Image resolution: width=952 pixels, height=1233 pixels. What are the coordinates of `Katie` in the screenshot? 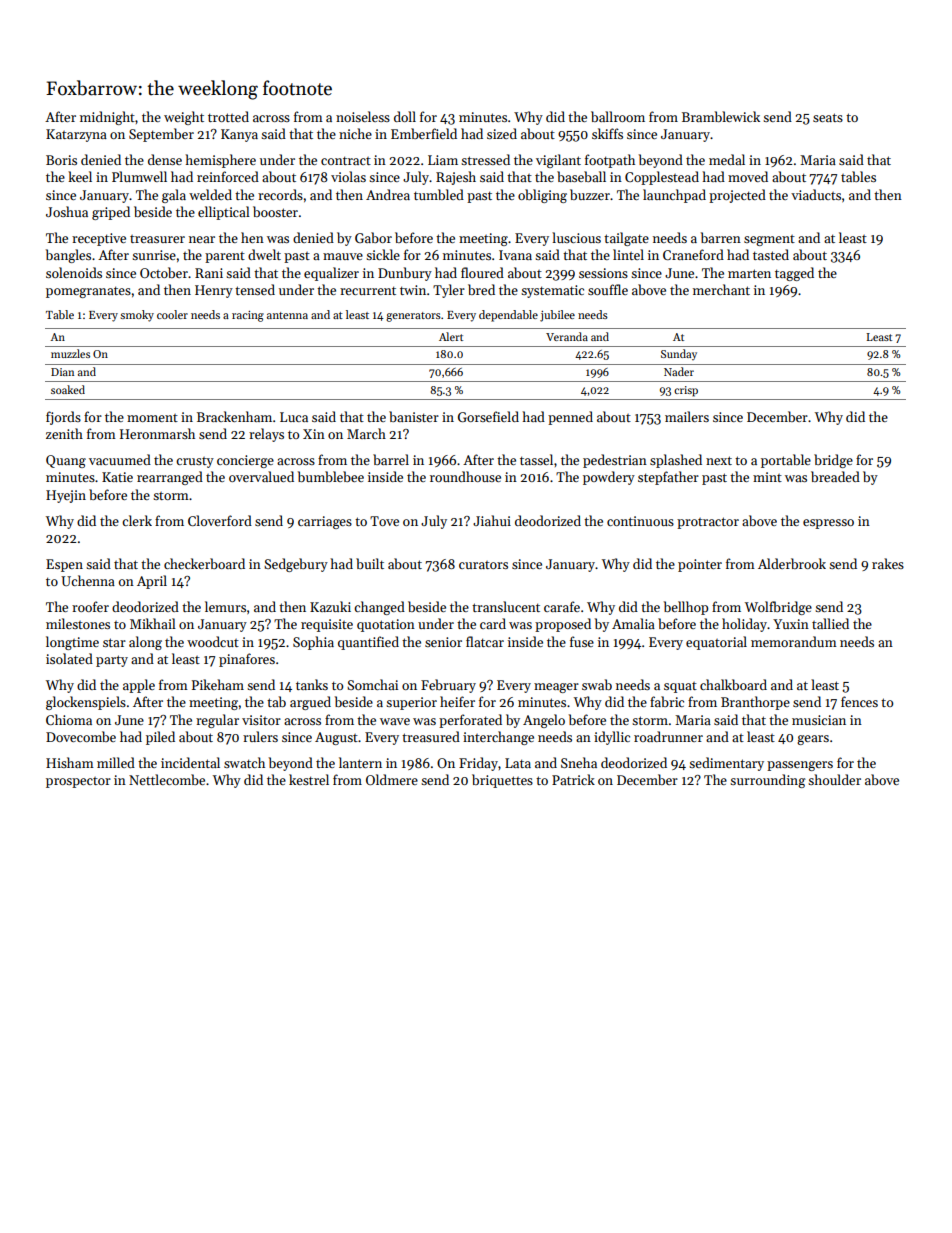 It's located at (117, 477).
